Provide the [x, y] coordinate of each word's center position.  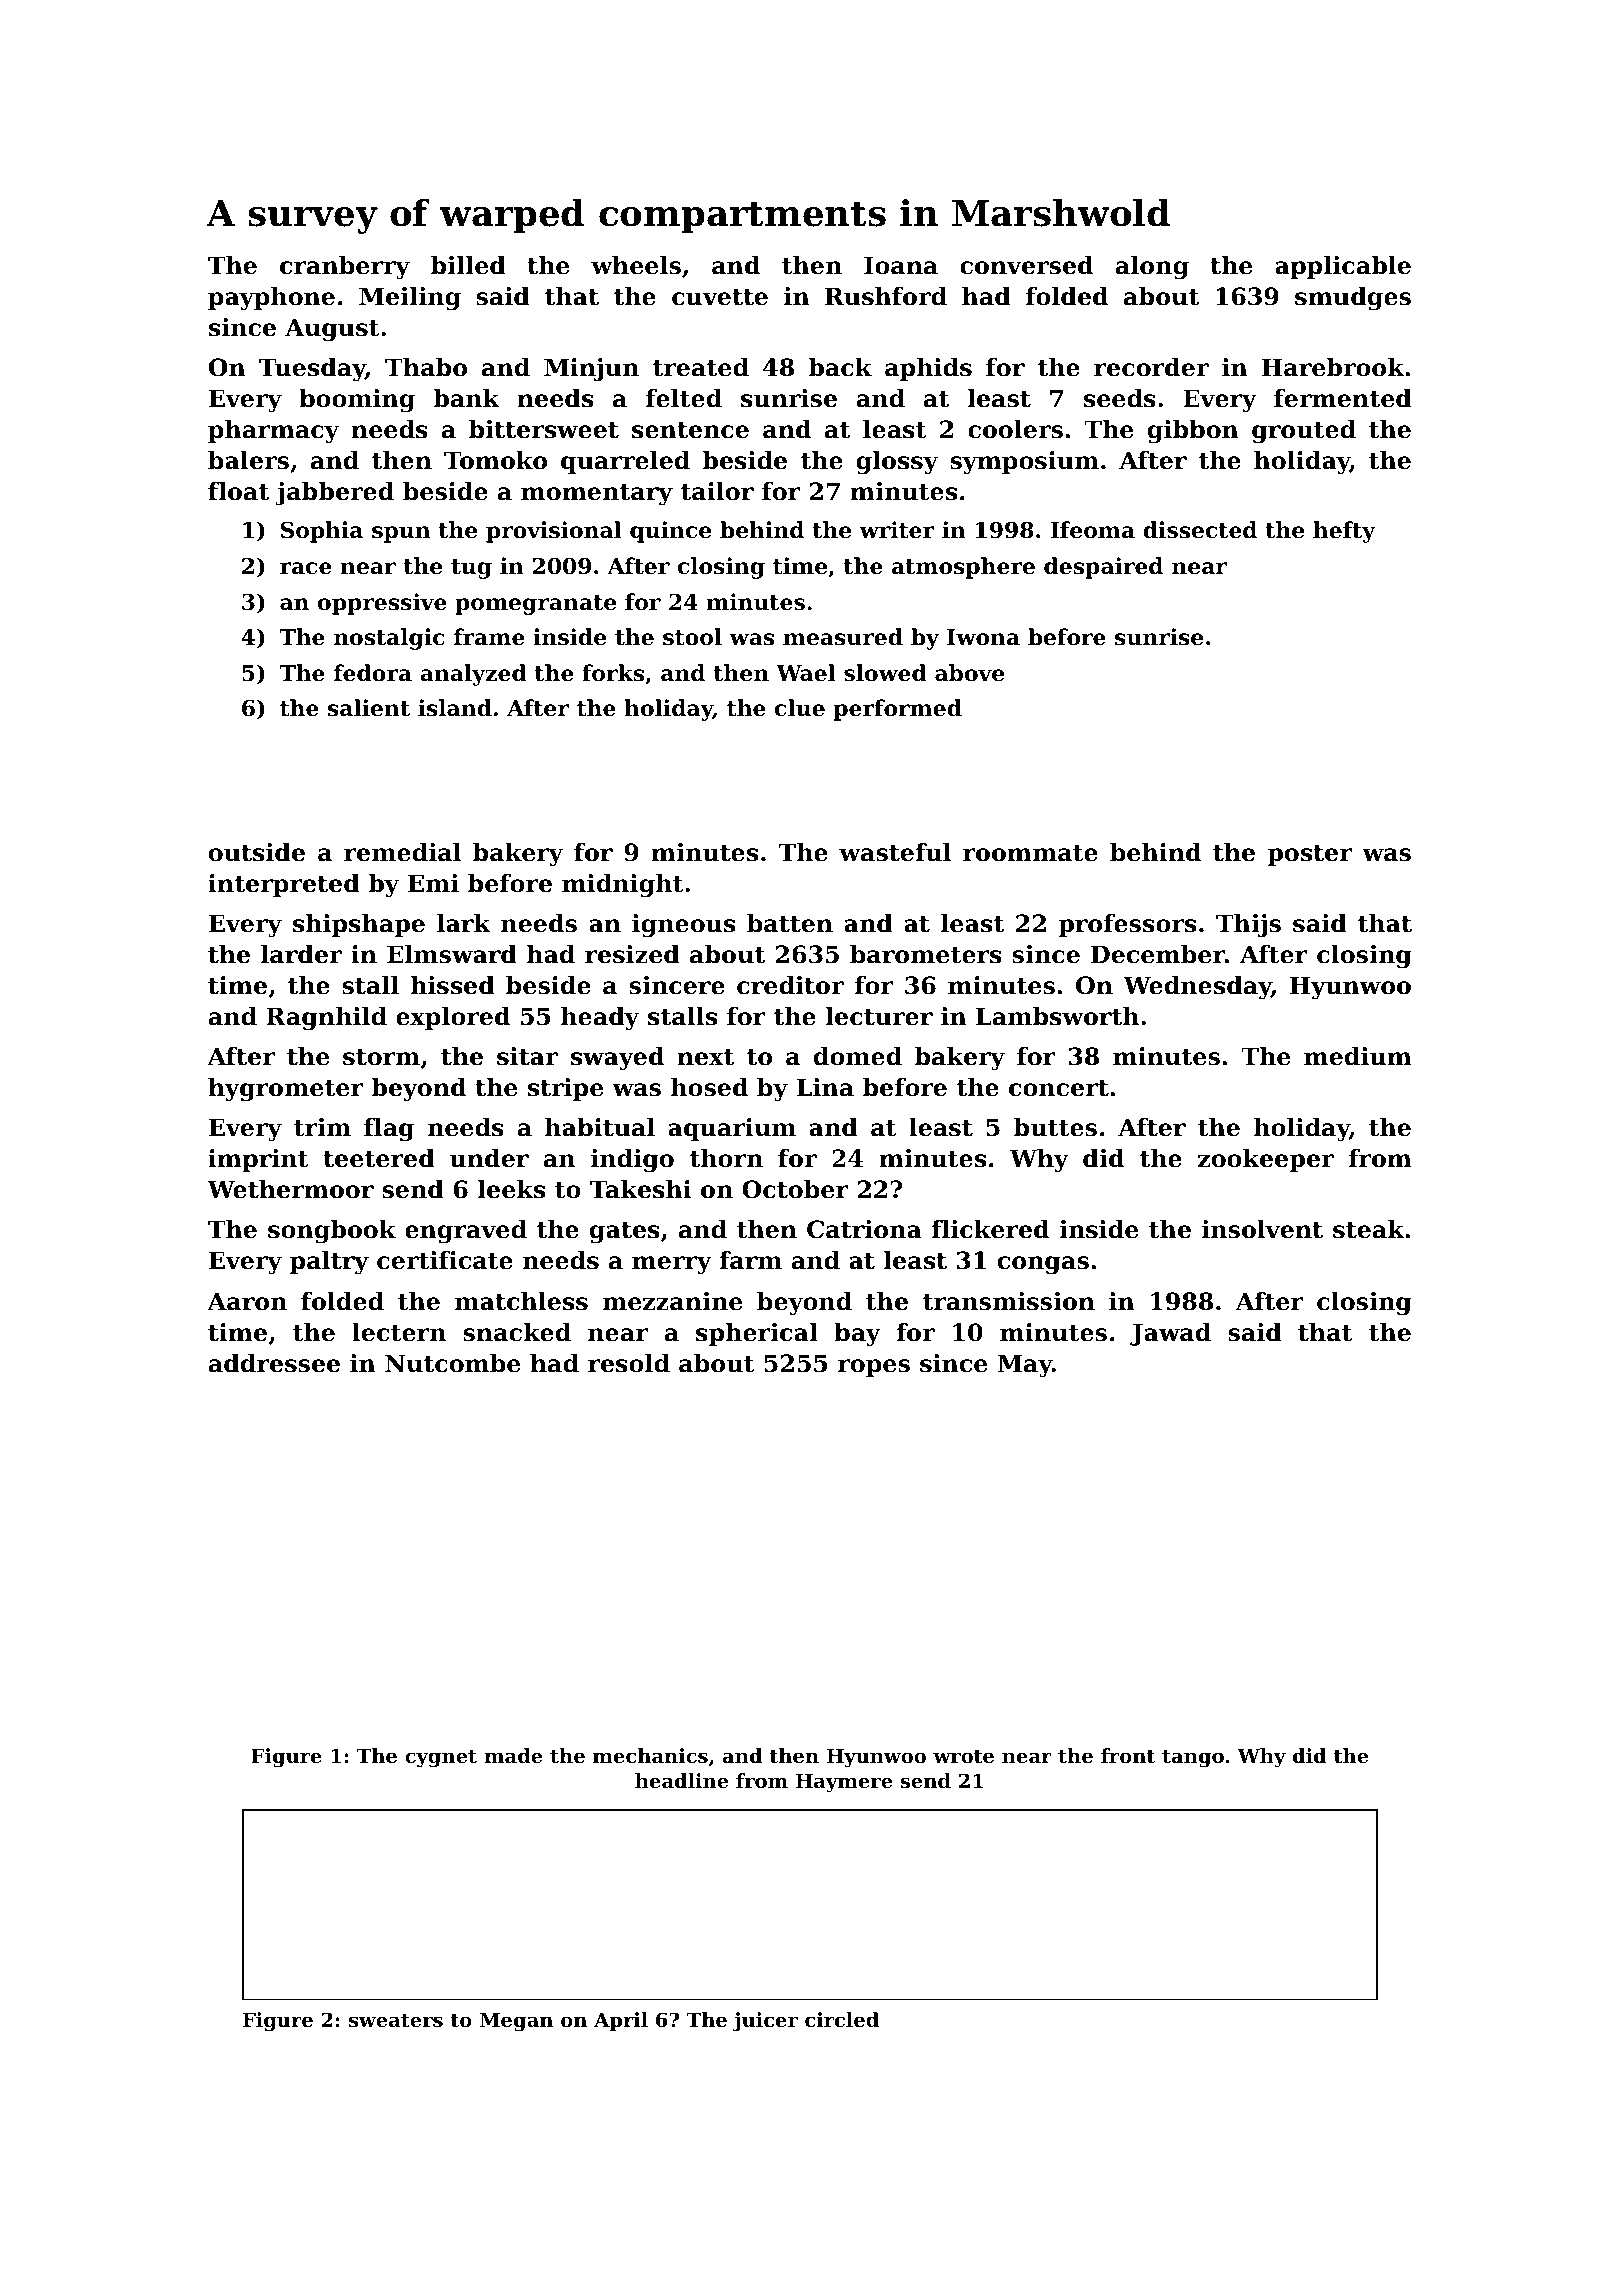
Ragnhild [326, 1019]
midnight [623, 886]
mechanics [650, 1756]
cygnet [441, 1758]
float [238, 491]
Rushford [886, 296]
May [1024, 1366]
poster [1310, 855]
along [1152, 268]
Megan [516, 2022]
